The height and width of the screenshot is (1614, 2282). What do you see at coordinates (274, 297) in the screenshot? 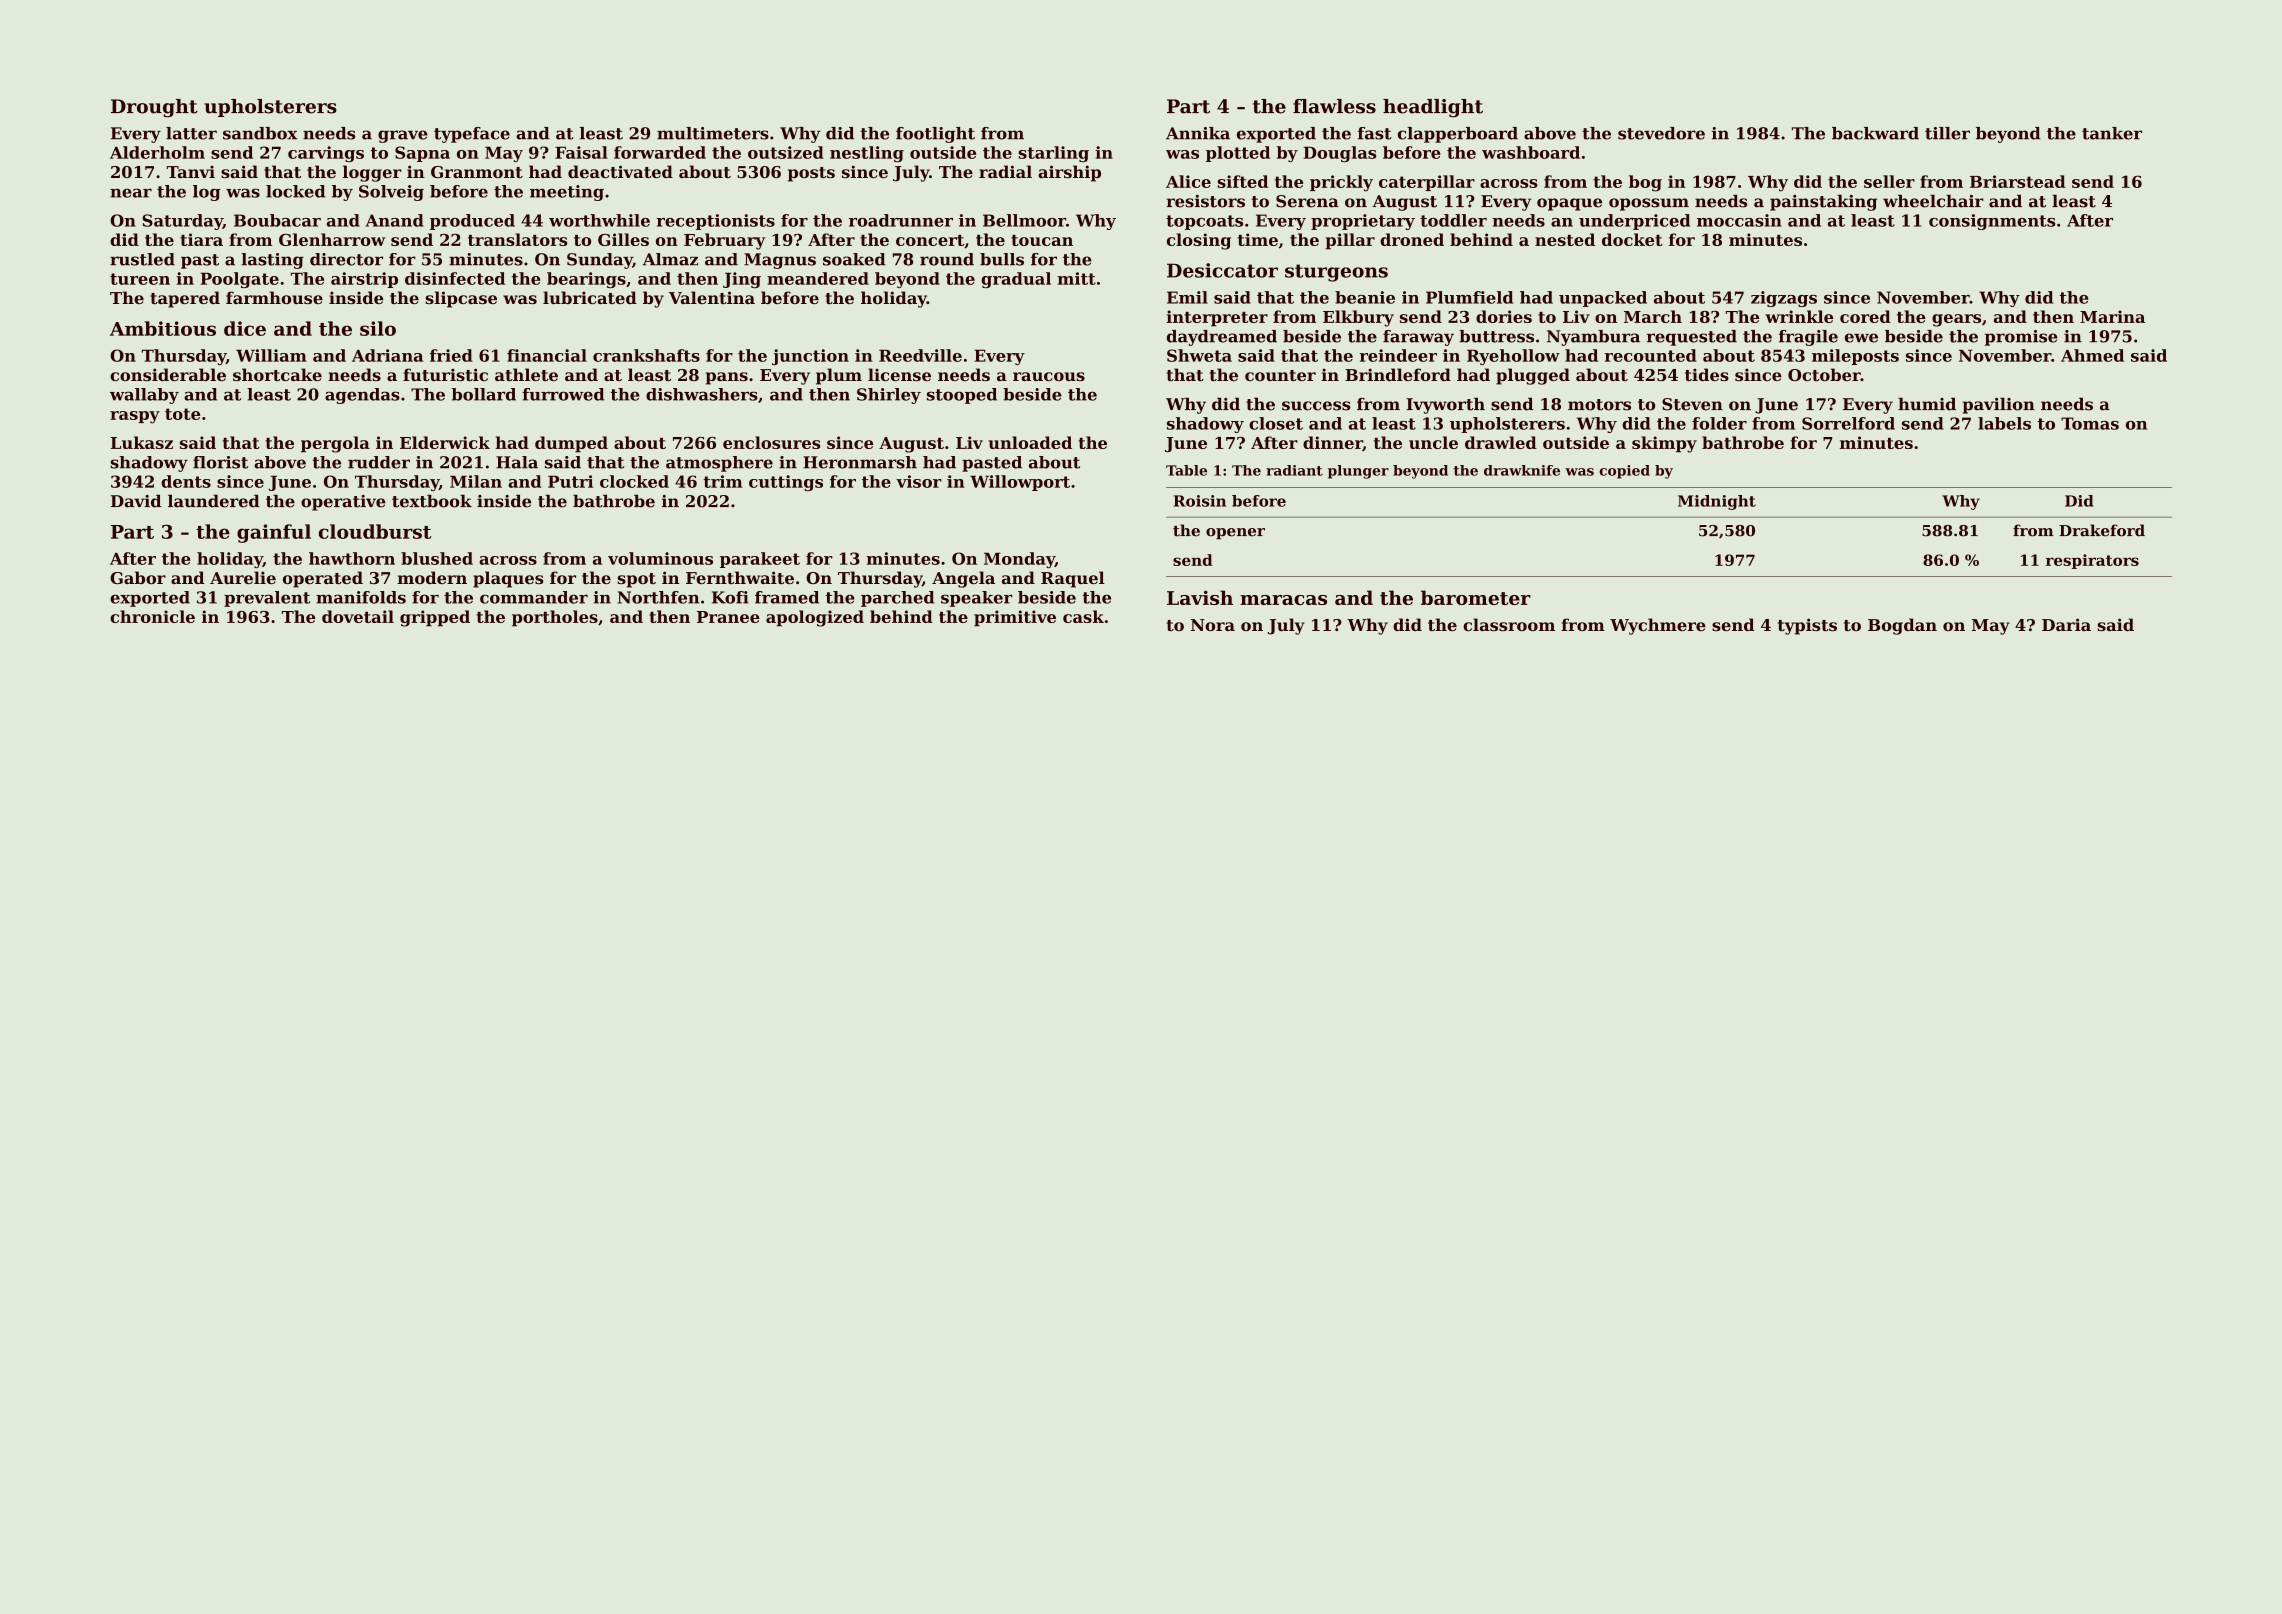
I see `farmhouse` at bounding box center [274, 297].
